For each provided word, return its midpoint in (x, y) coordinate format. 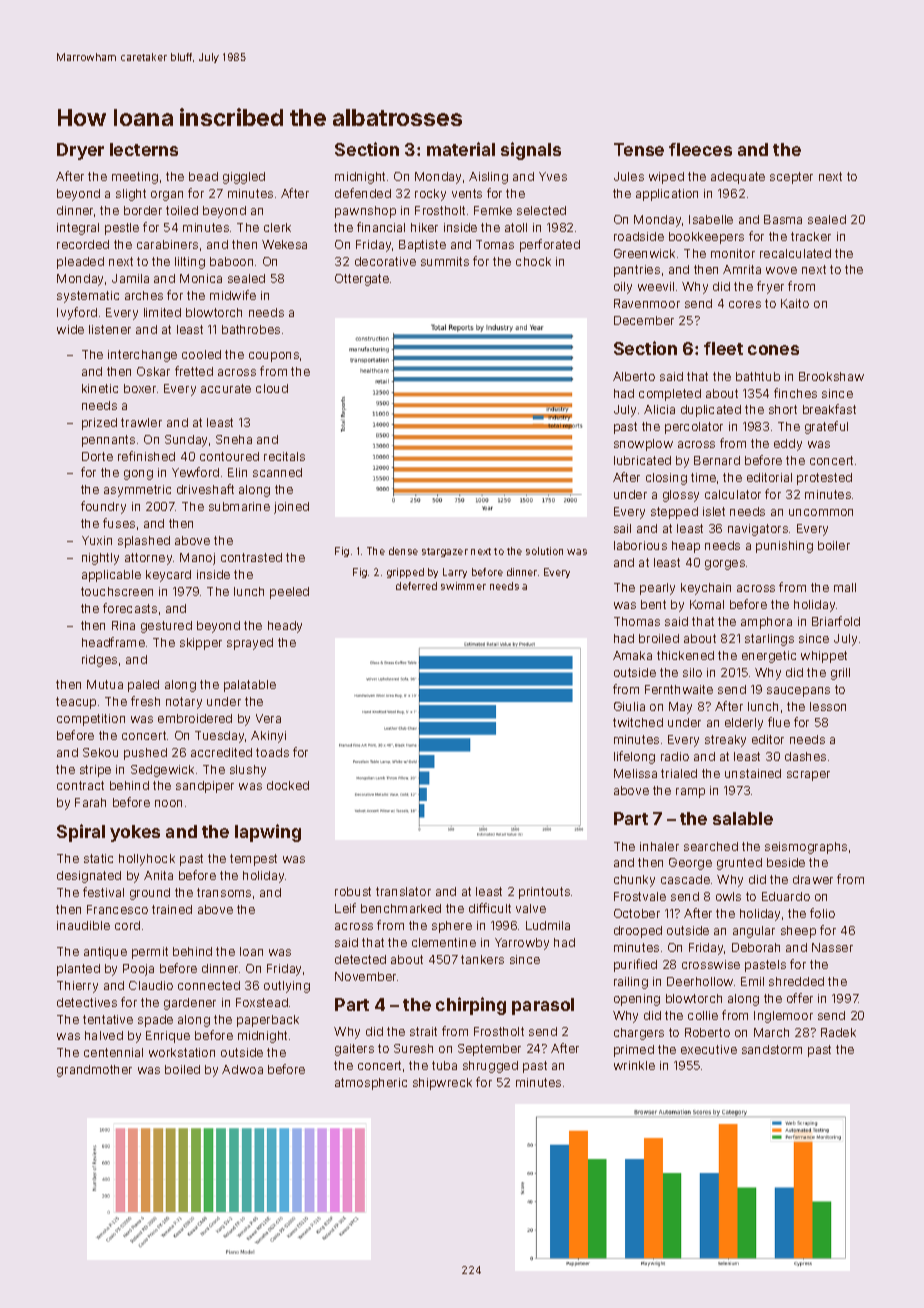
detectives (87, 1002)
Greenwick (644, 253)
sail (622, 528)
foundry (103, 507)
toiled (182, 210)
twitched (638, 722)
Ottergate (362, 280)
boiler (834, 545)
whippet (824, 657)
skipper (201, 644)
